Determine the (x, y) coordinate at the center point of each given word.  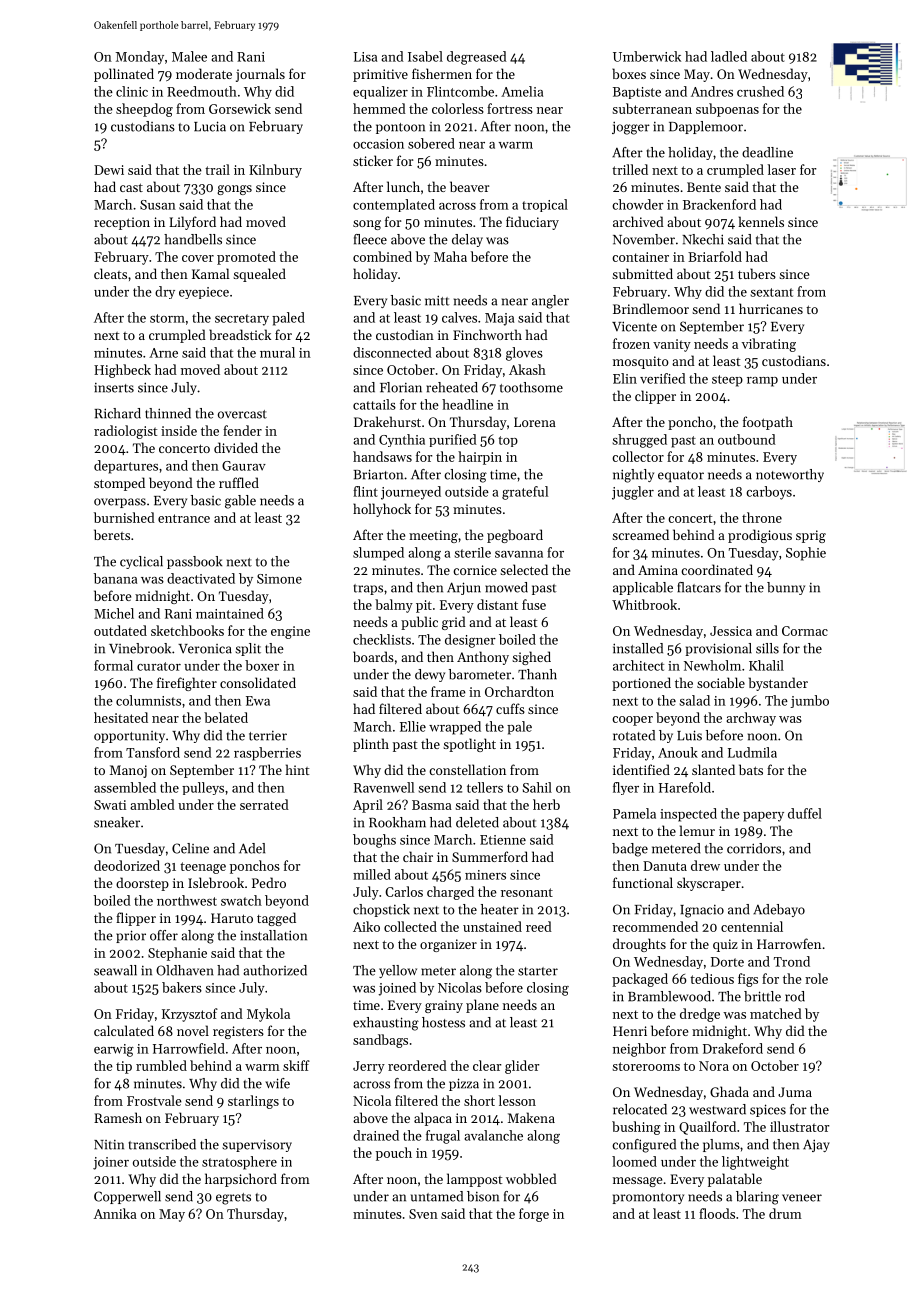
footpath (768, 423)
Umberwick (647, 56)
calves (459, 317)
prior (131, 936)
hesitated (121, 717)
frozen (631, 343)
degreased (477, 58)
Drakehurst (387, 421)
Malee (189, 56)
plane (482, 1006)
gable (240, 502)
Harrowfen (789, 943)
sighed (531, 658)
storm (167, 318)
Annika (115, 1213)
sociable (721, 682)
